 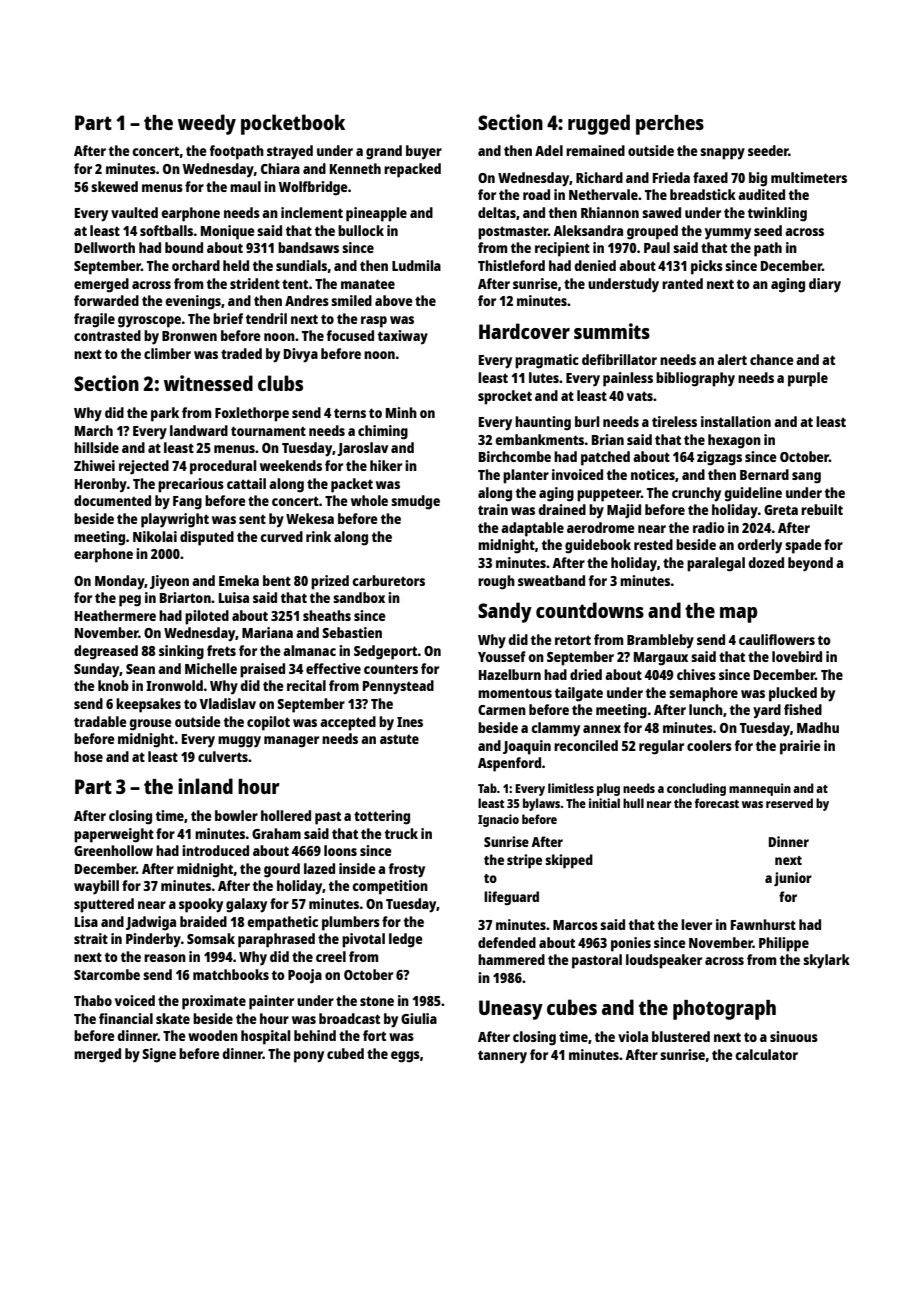 What do you see at coordinates (374, 1035) in the image?
I see `fort` at bounding box center [374, 1035].
